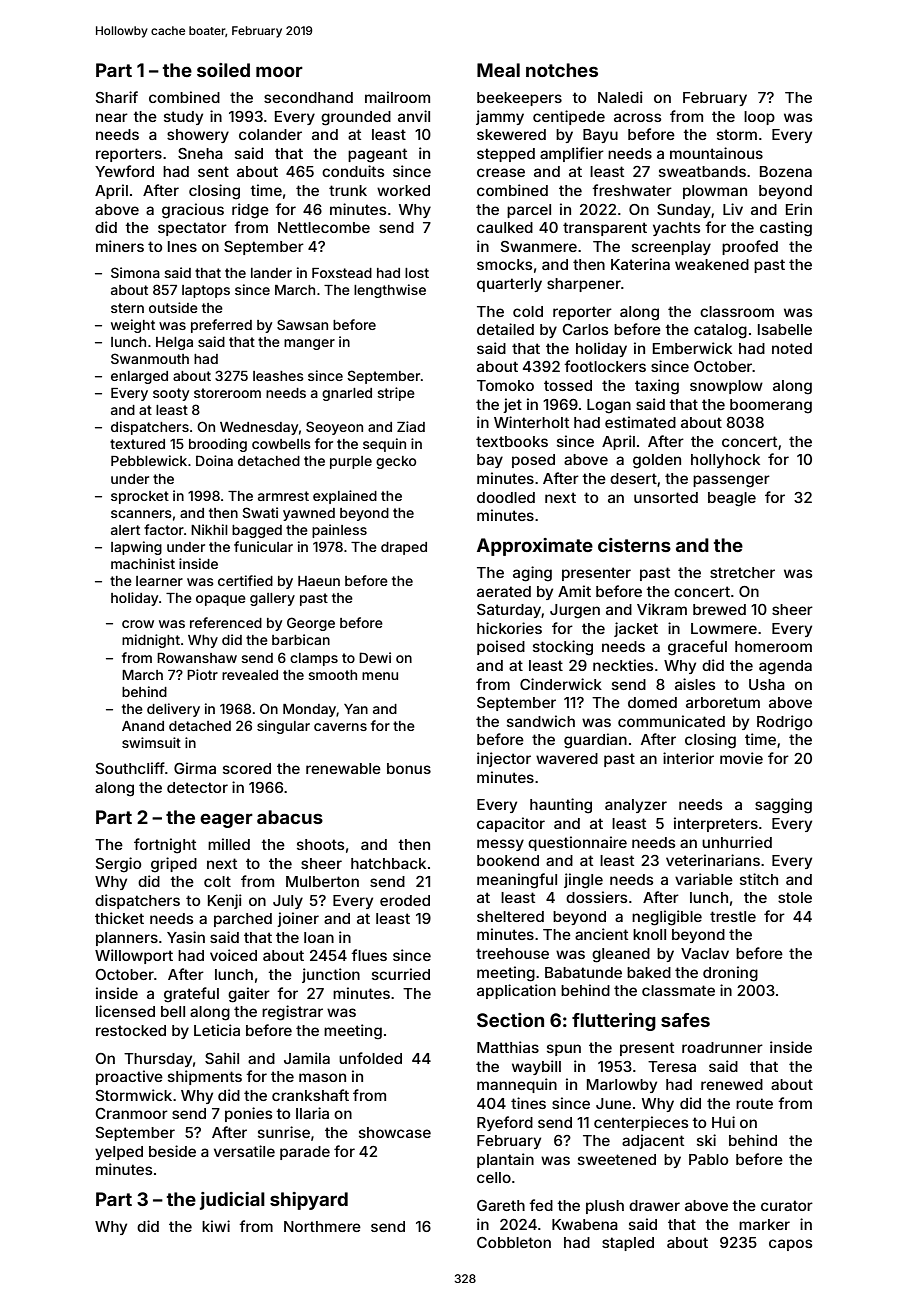 This image has width=908, height=1316. Describe the element at coordinates (574, 591) in the image. I see `Amit` at that location.
